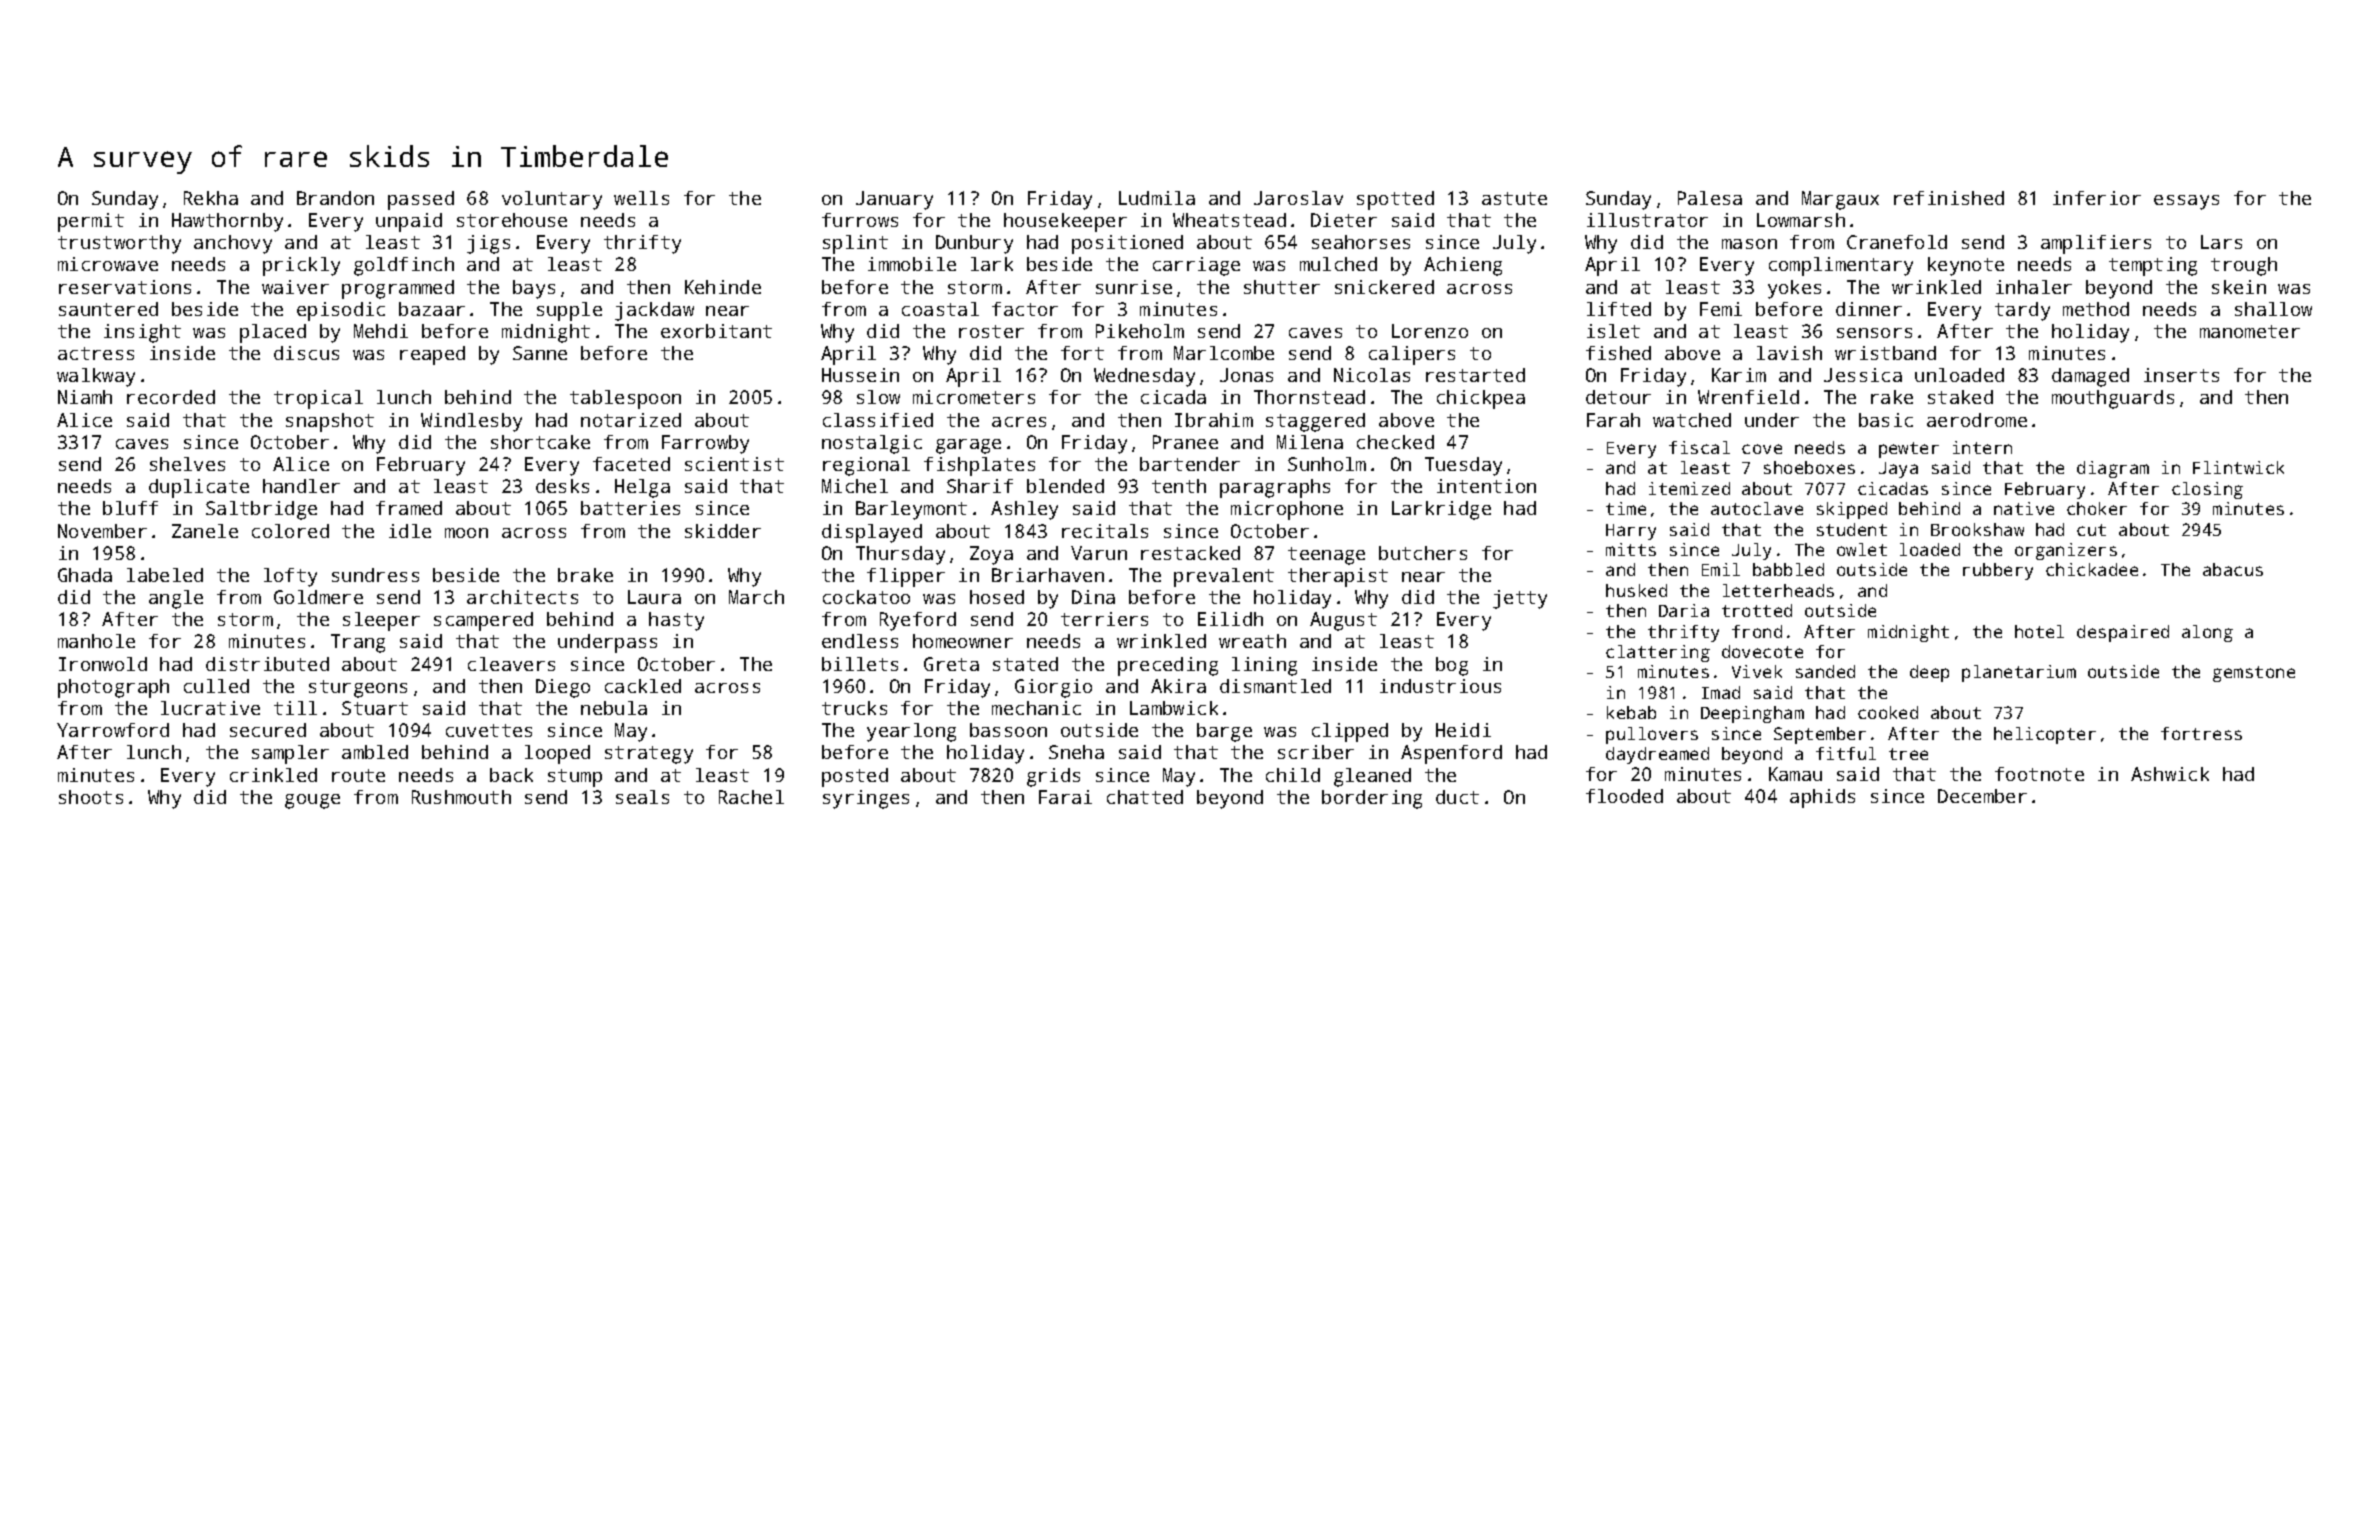 This screenshot has height=1540, width=2380. What do you see at coordinates (330, 422) in the screenshot?
I see `snapshot` at bounding box center [330, 422].
